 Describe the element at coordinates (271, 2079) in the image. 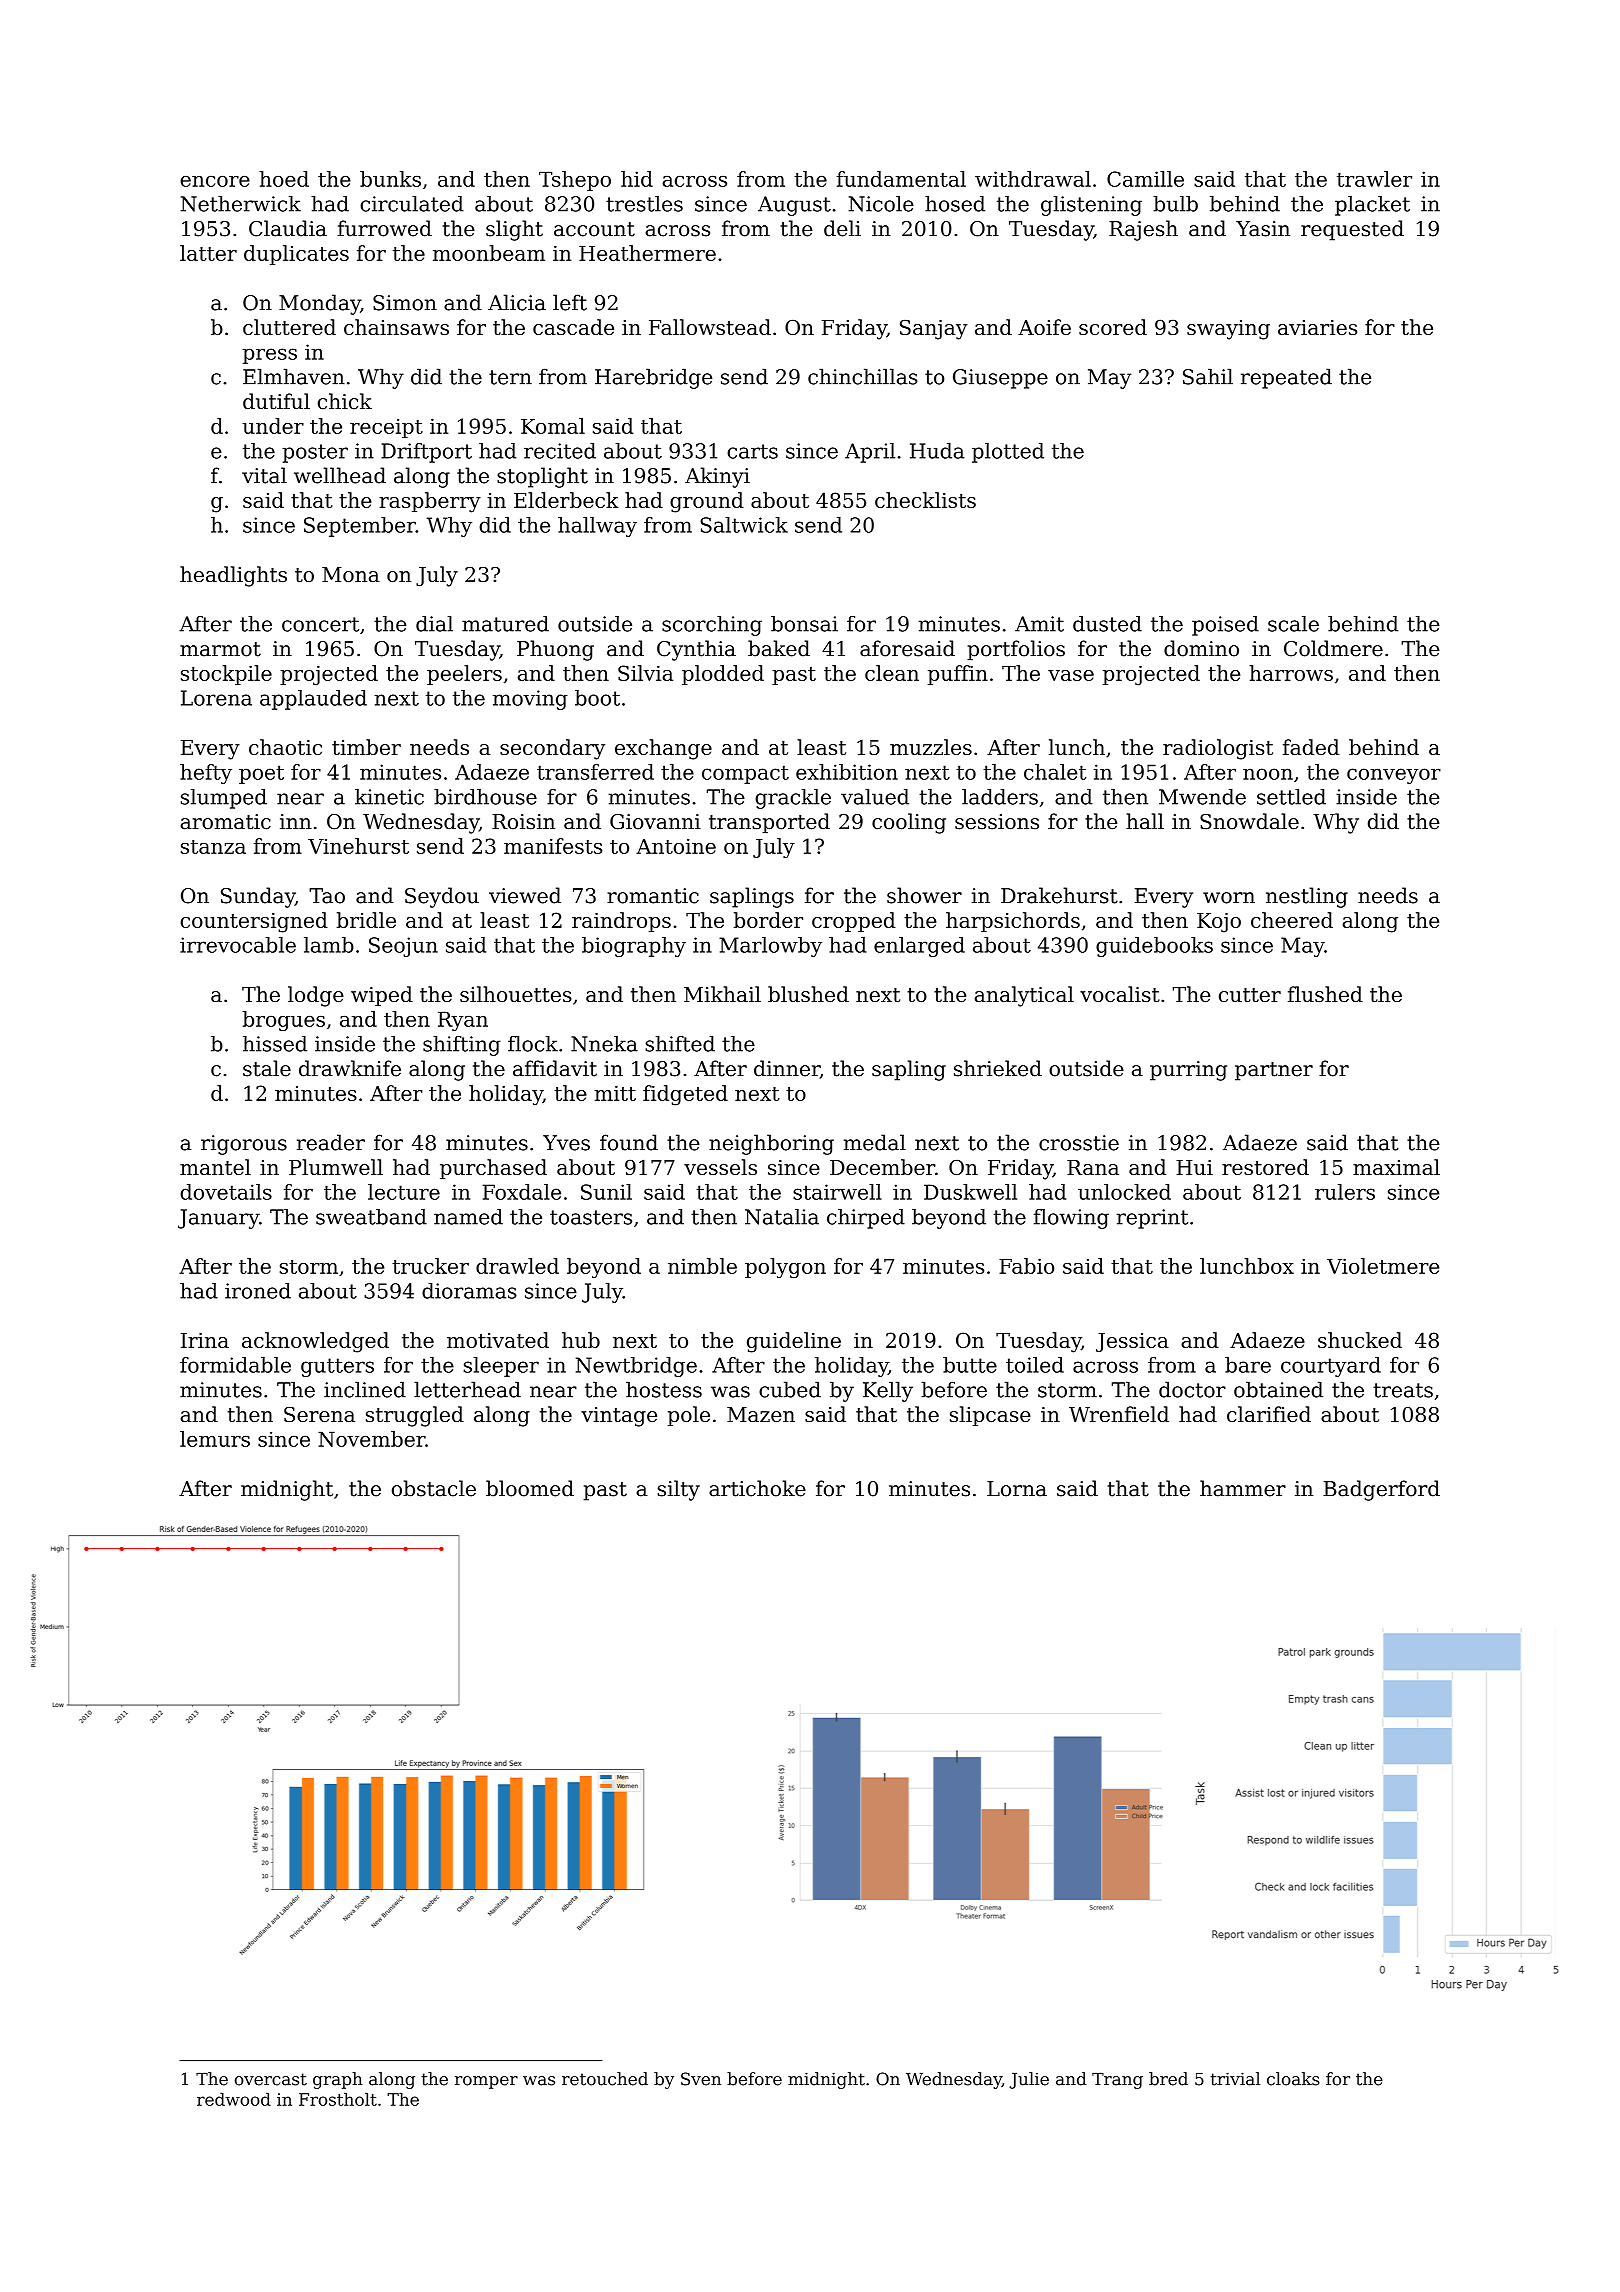

I see `overcast` at that location.
